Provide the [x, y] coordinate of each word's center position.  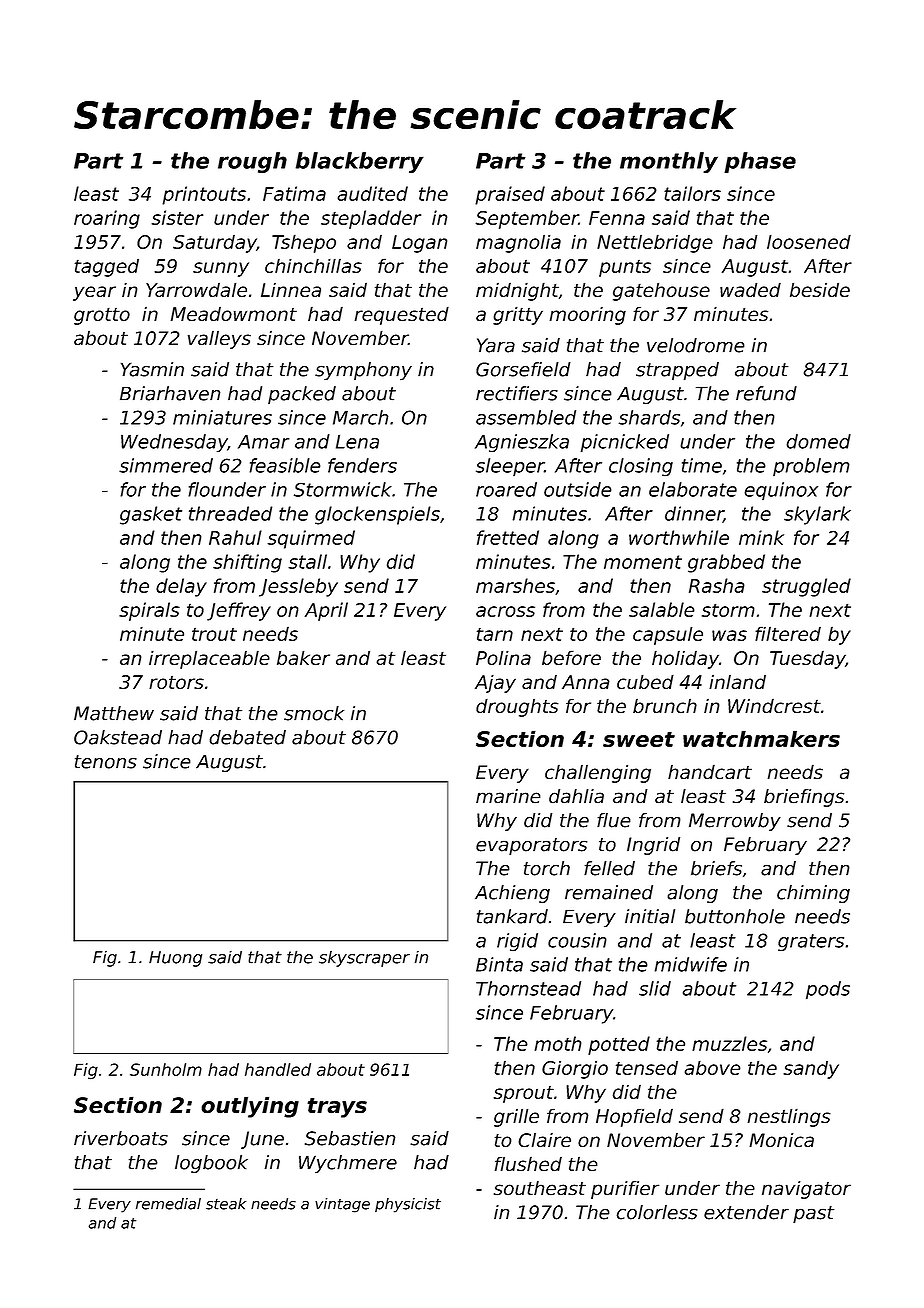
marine [508, 796]
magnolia [518, 243]
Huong [175, 959]
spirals [149, 611]
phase [760, 162]
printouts [204, 195]
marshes [515, 585]
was [729, 635]
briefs [716, 868]
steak [226, 1204]
